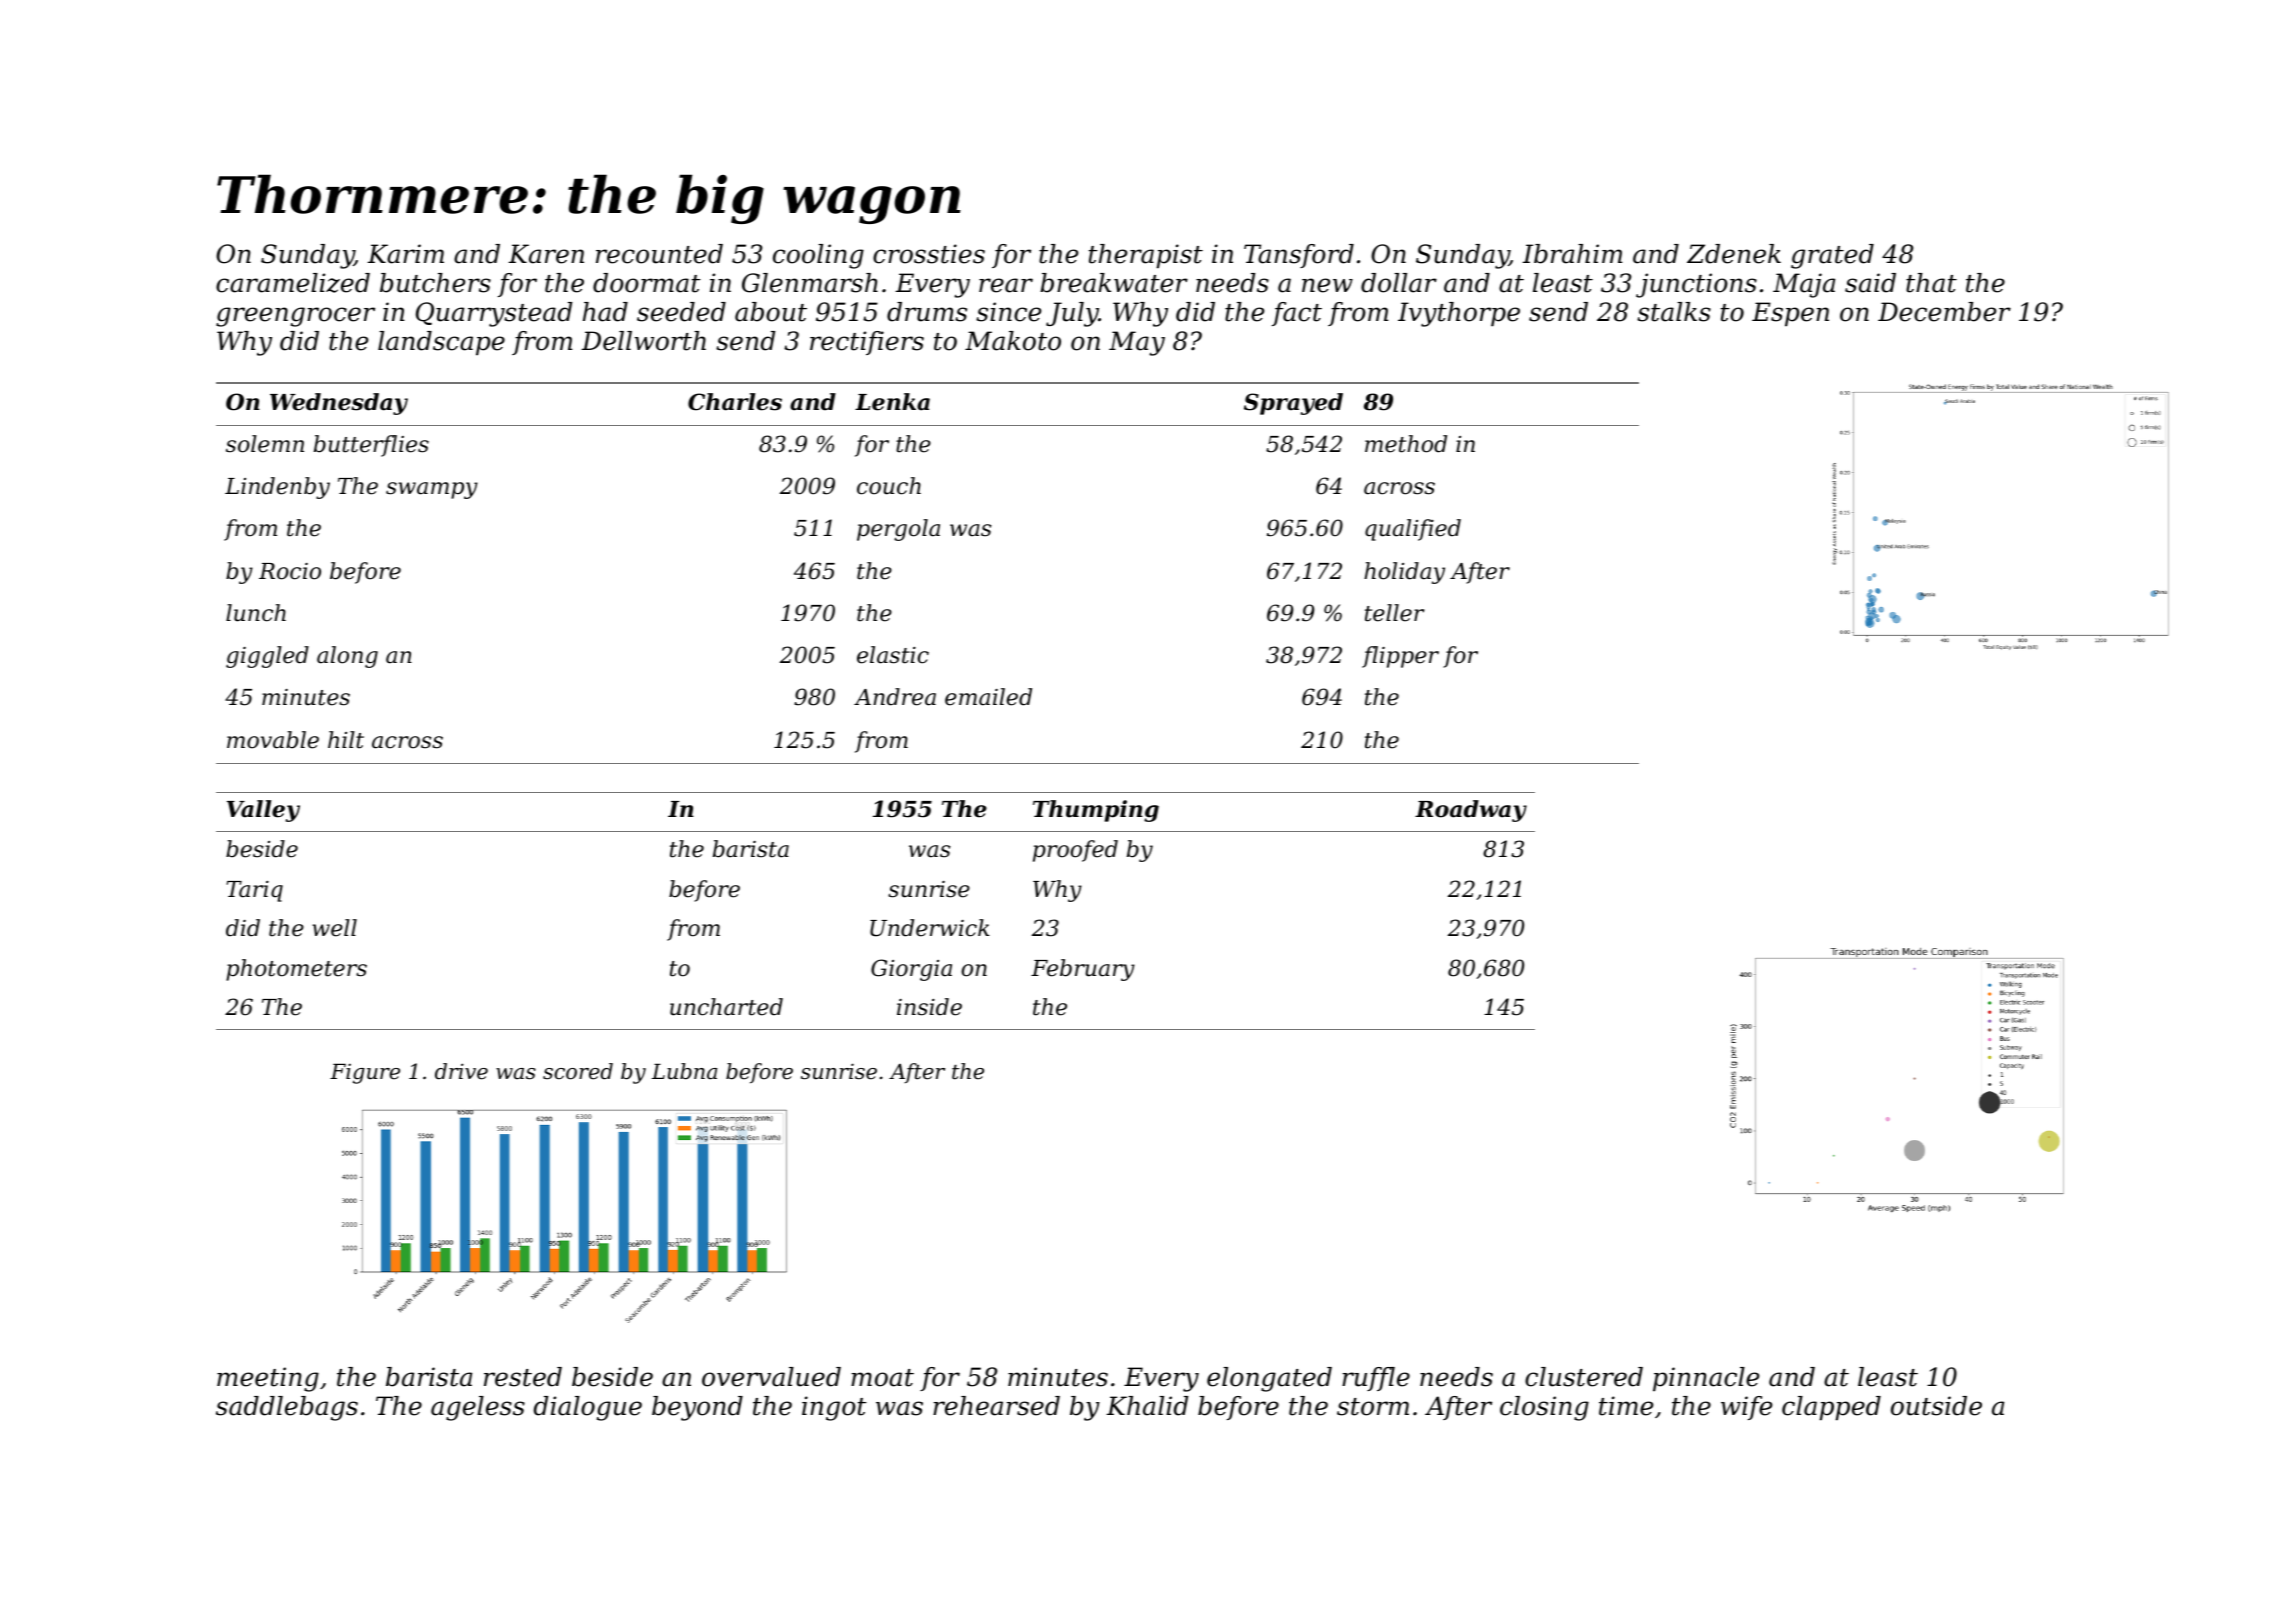 This image has height=1620, width=2292. I want to click on Andrea, so click(895, 697).
